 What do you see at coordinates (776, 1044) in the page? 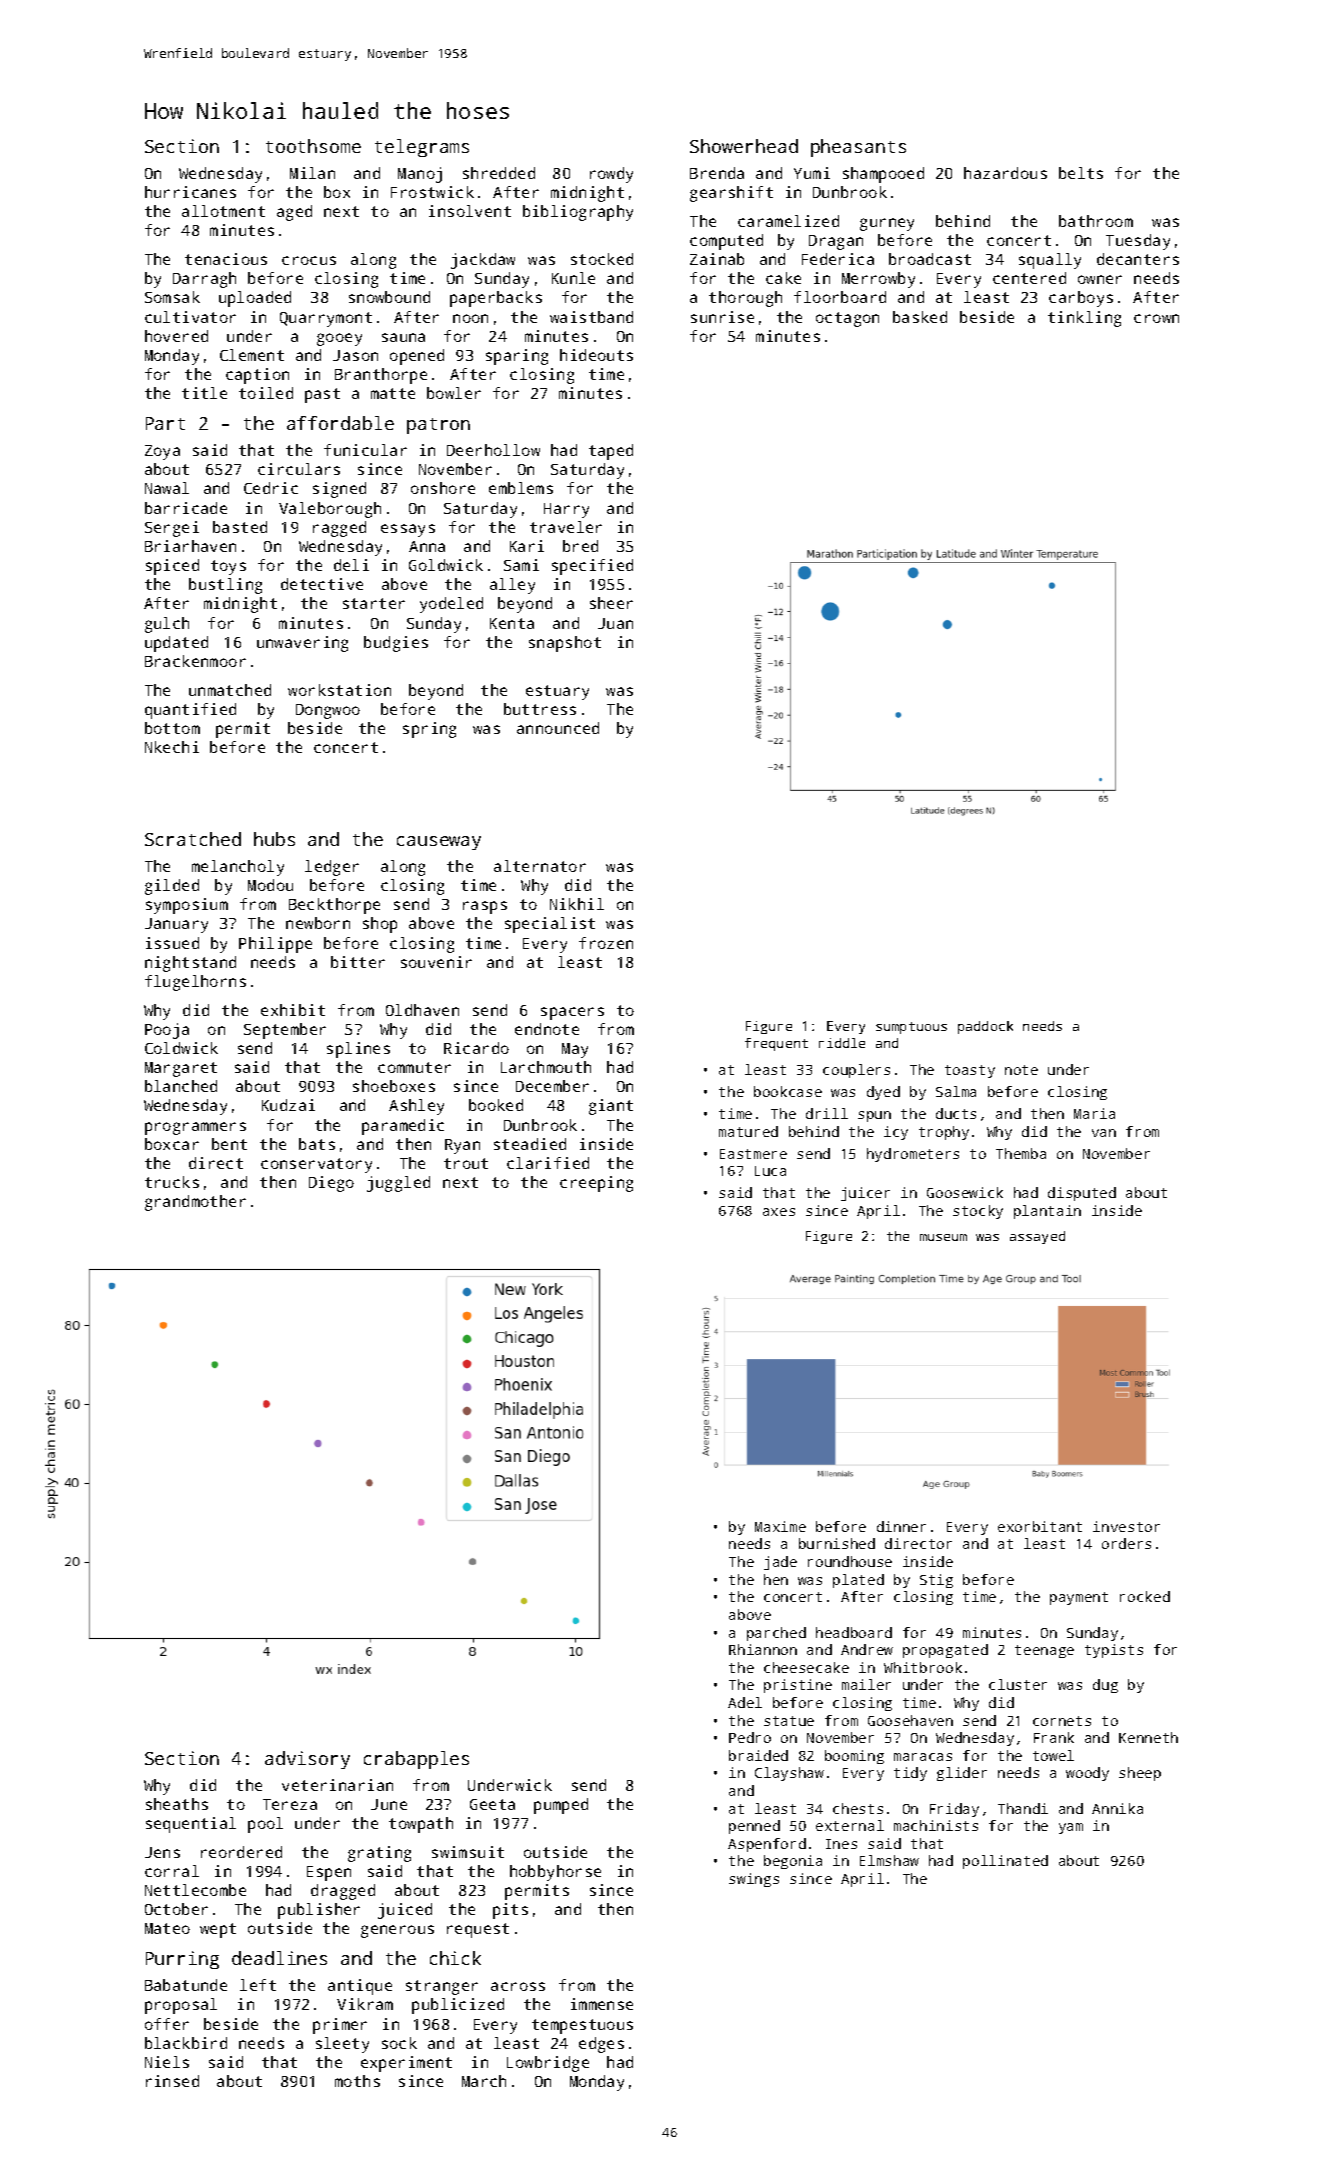
I see `frequent` at bounding box center [776, 1044].
